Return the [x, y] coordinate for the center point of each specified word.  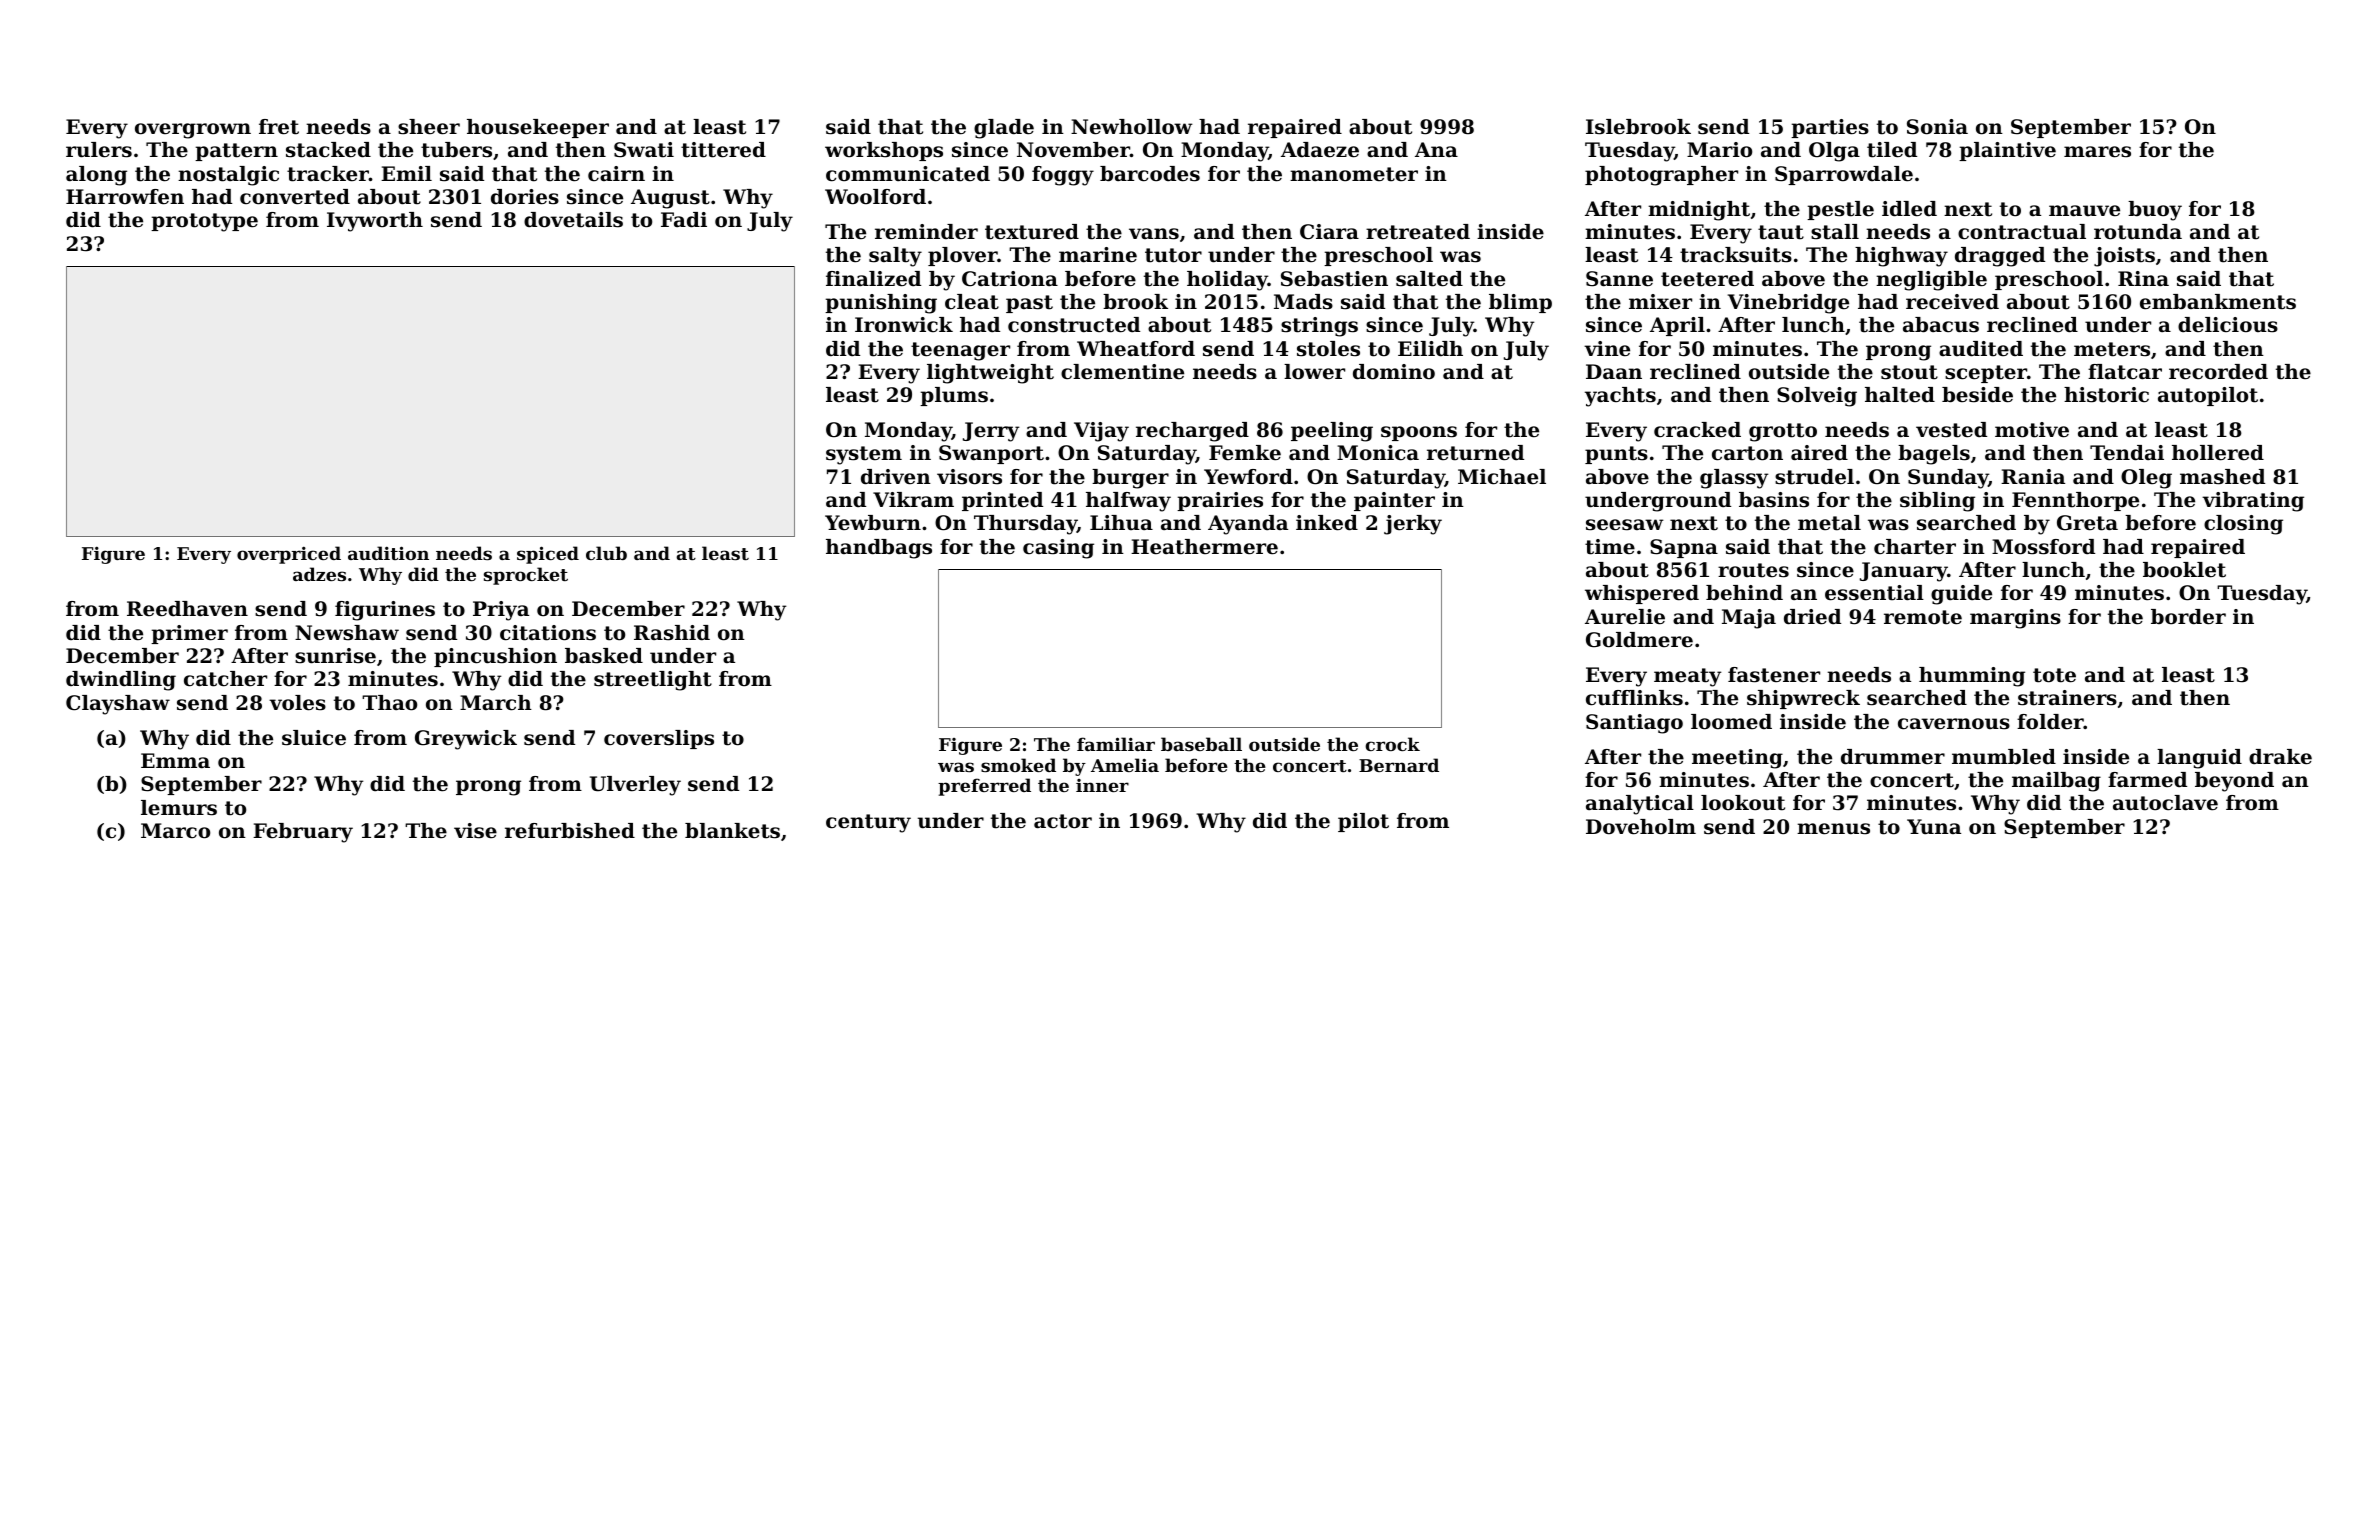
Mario [1719, 150]
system [864, 455]
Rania [2033, 476]
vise [475, 831]
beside [1977, 395]
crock [1392, 744]
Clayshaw [118, 705]
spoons [1419, 433]
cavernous [1954, 724]
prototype [204, 222]
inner [1102, 785]
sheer [429, 127]
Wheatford [1136, 349]
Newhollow [1132, 127]
